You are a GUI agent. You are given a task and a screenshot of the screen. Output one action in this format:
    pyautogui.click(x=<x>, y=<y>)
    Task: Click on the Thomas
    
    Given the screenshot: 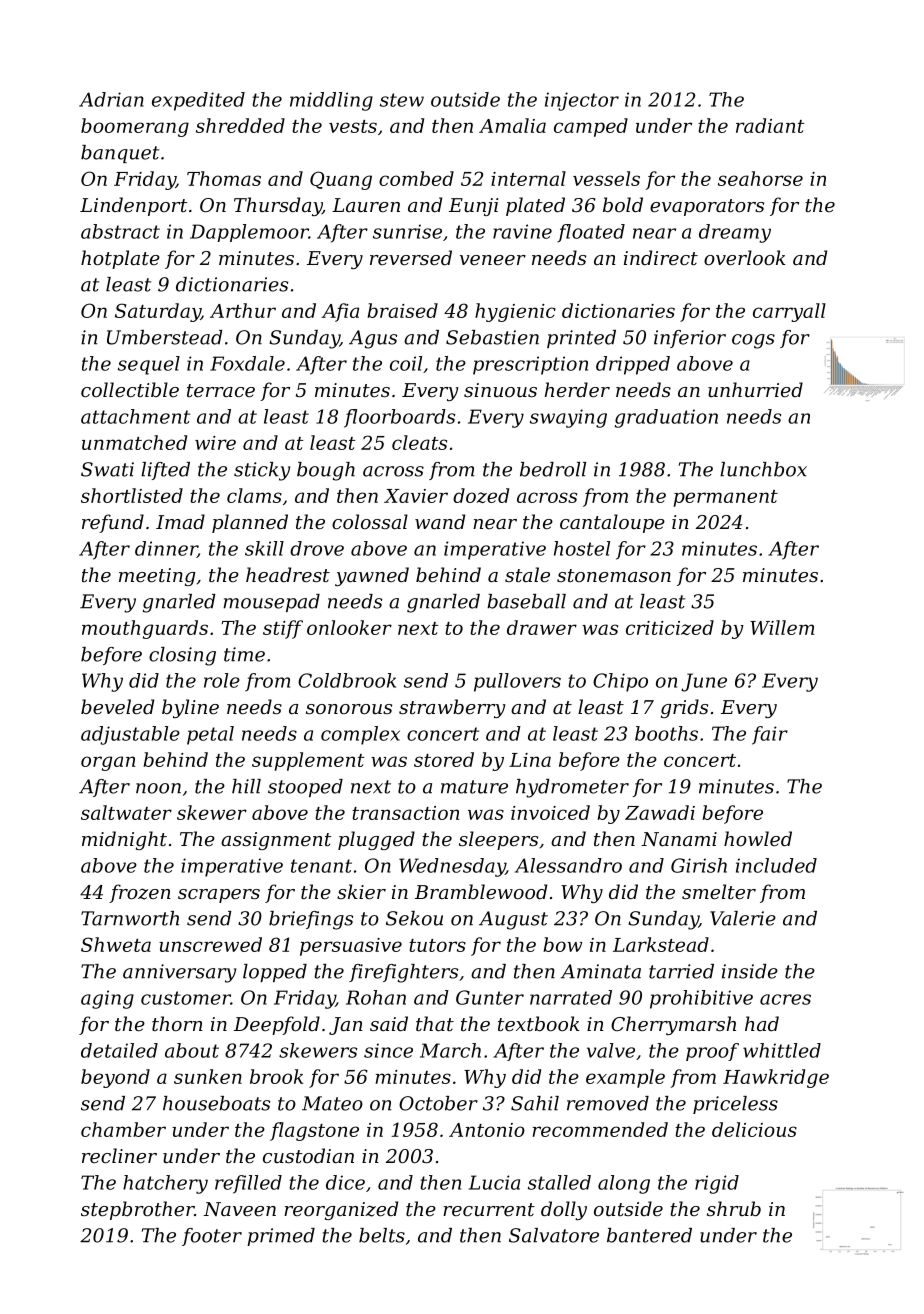 What is the action you would take?
    pyautogui.click(x=224, y=178)
